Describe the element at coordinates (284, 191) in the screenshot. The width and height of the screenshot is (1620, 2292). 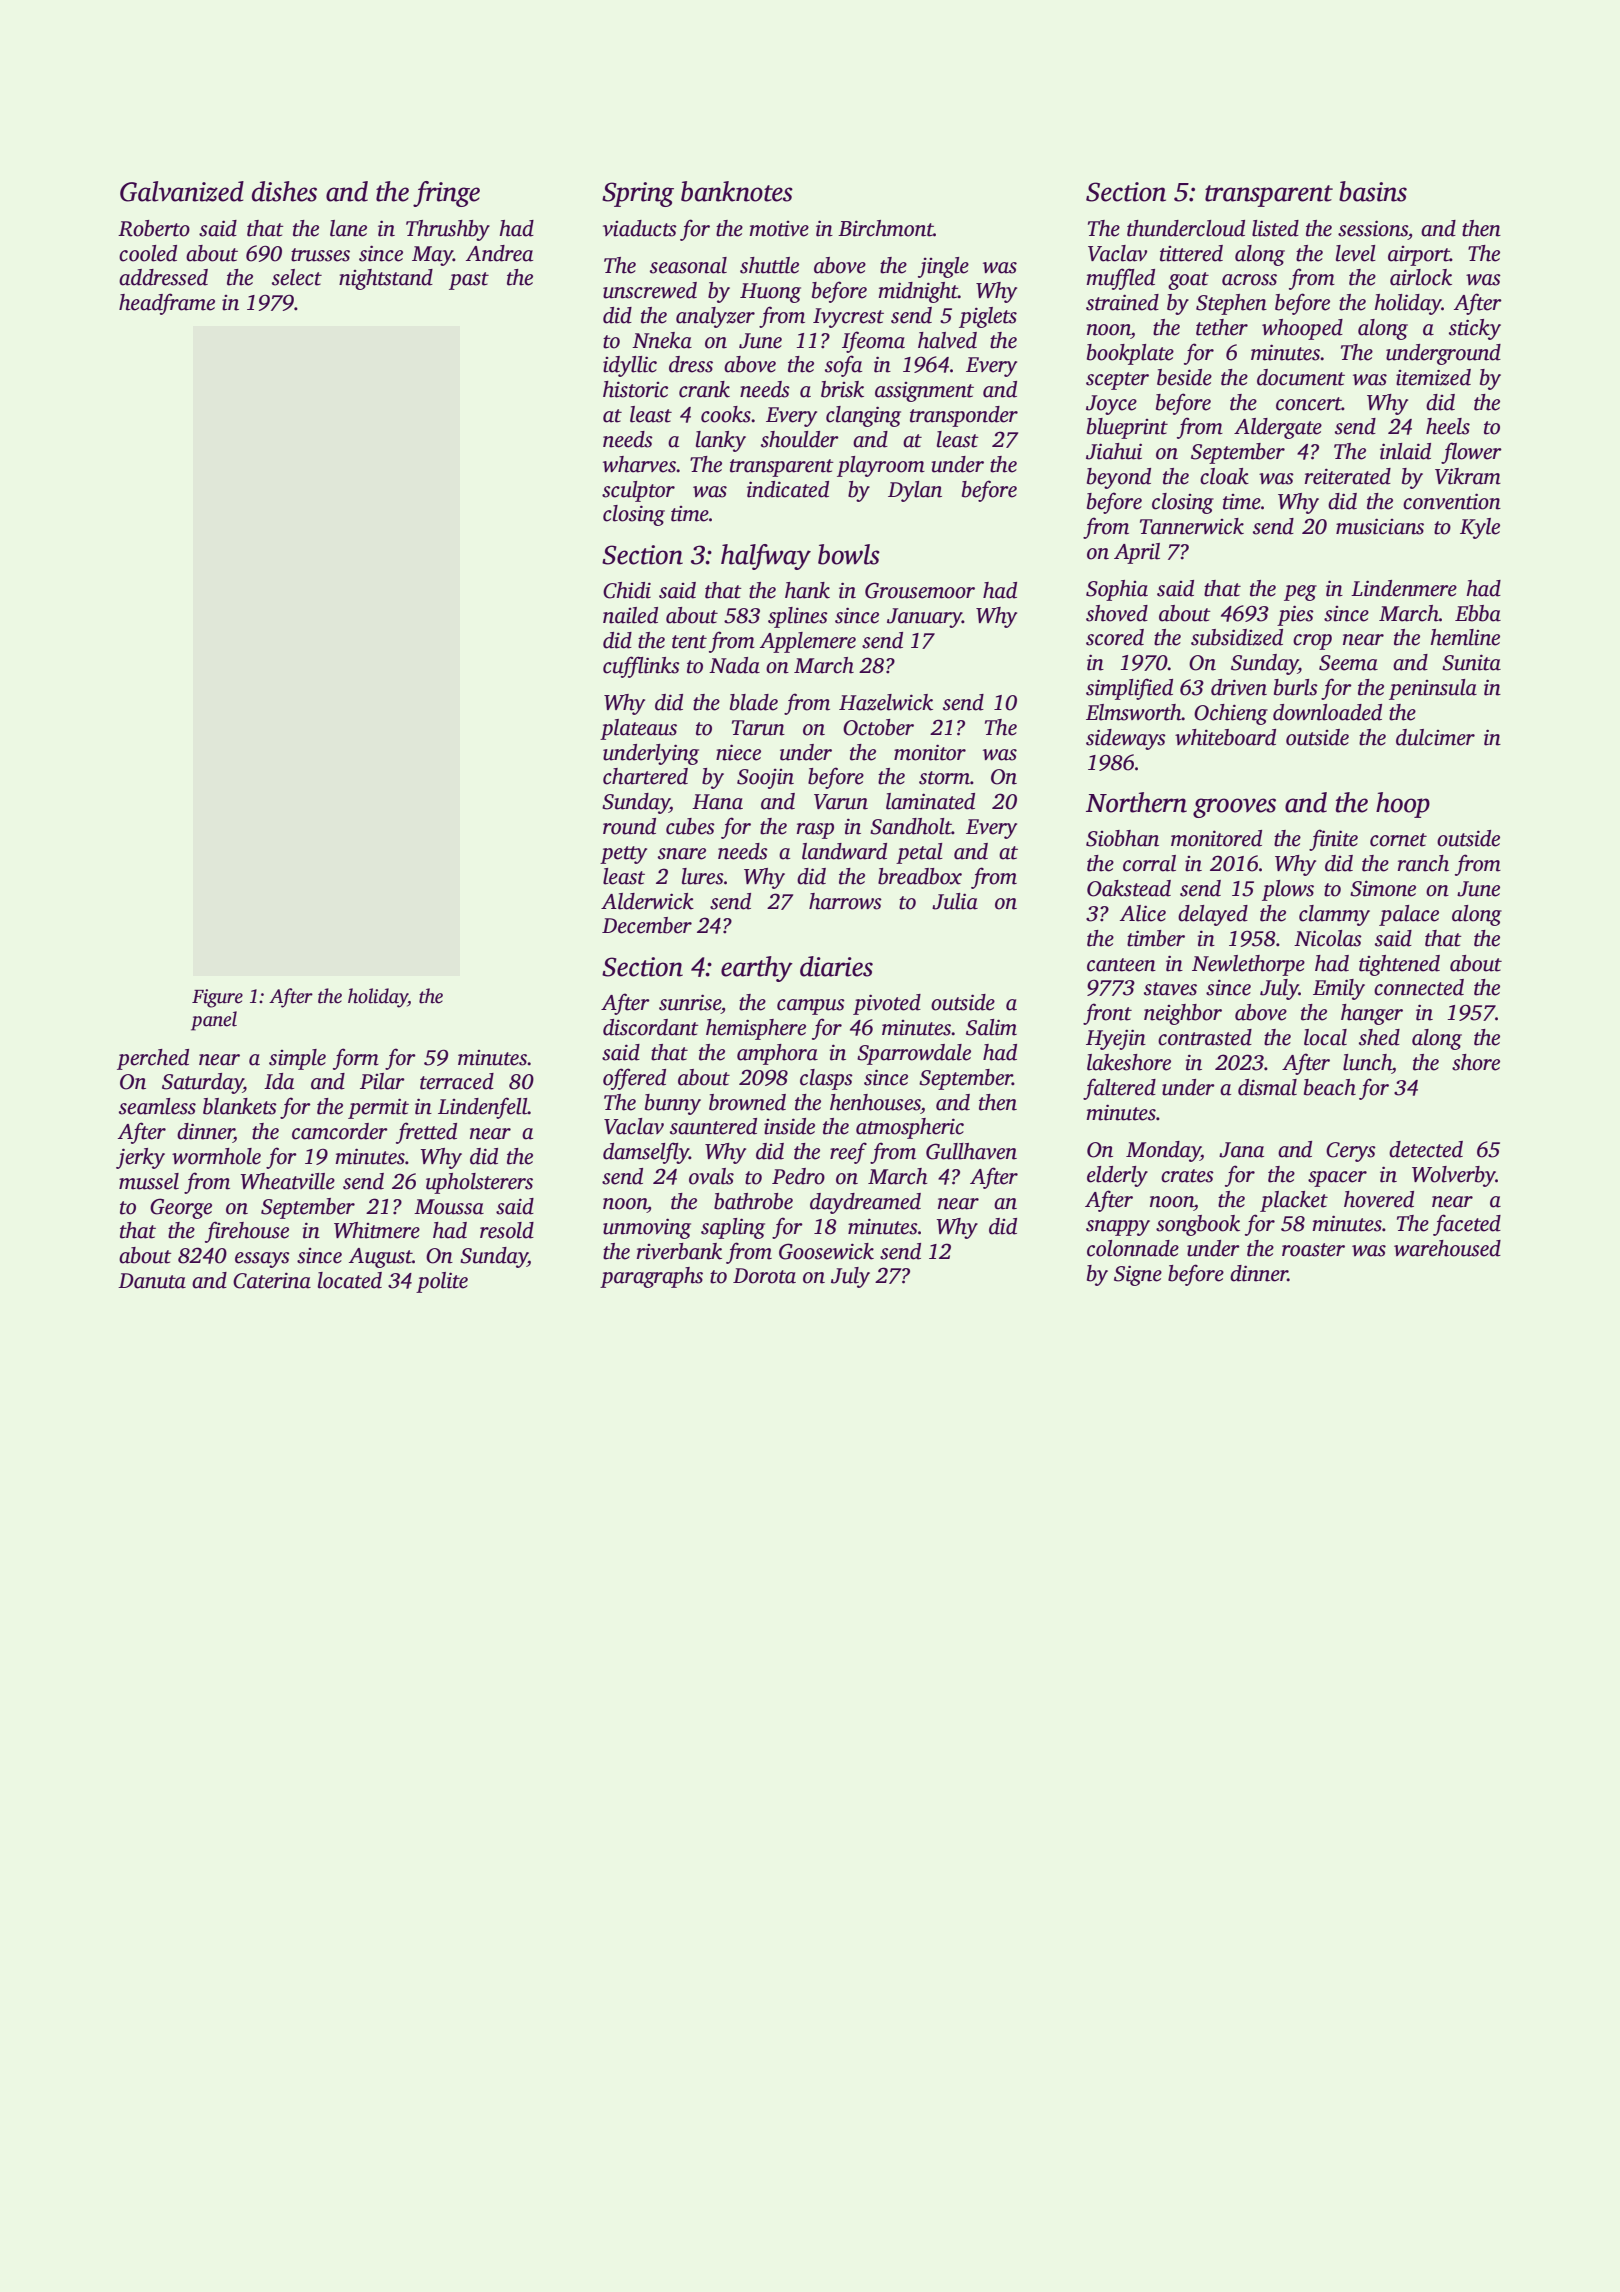
I see `dishes` at that location.
